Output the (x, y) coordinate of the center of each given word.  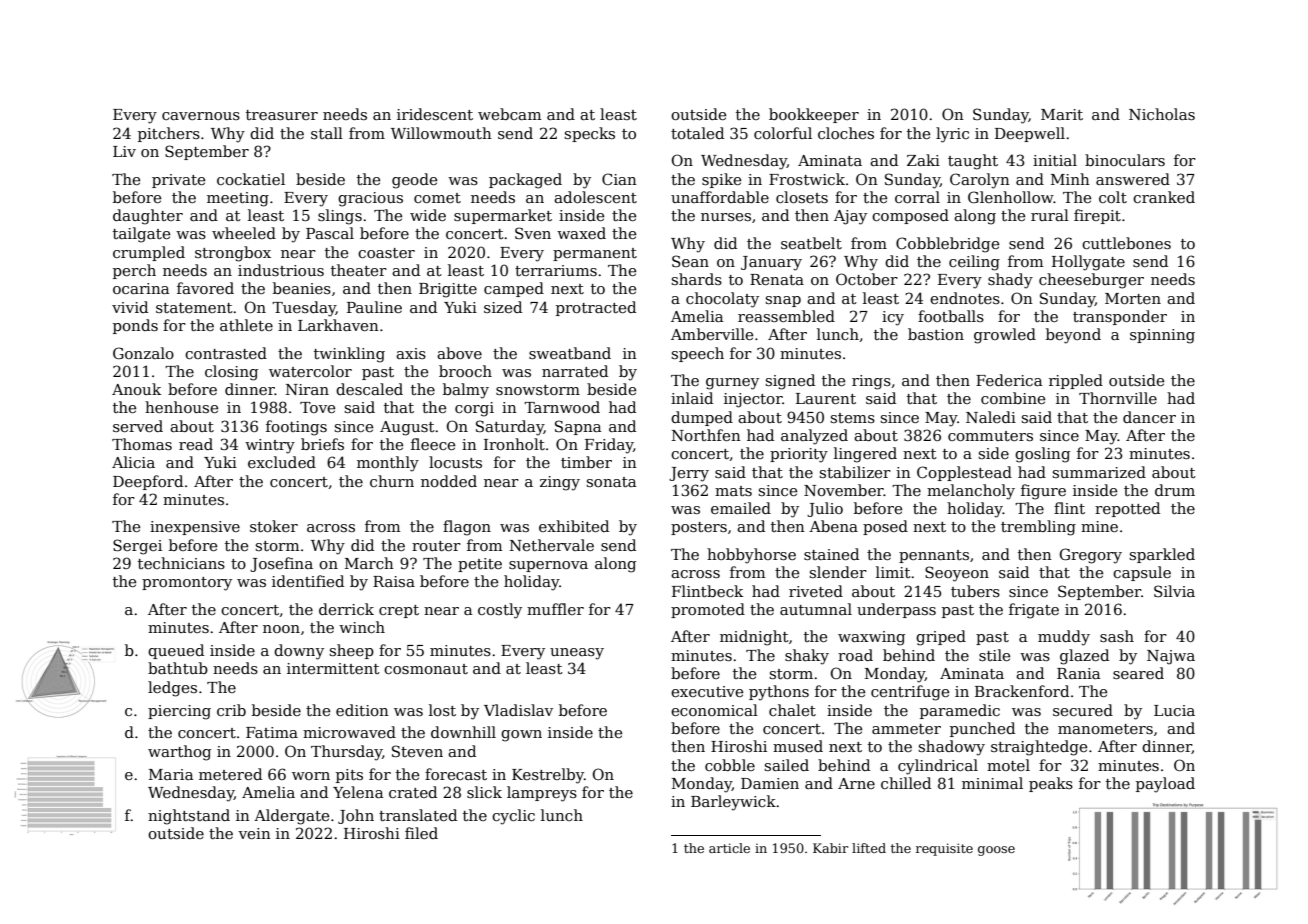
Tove (317, 407)
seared (1138, 673)
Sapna (578, 427)
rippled (1076, 381)
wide (428, 215)
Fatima (272, 732)
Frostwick (807, 179)
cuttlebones (1126, 243)
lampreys (542, 794)
